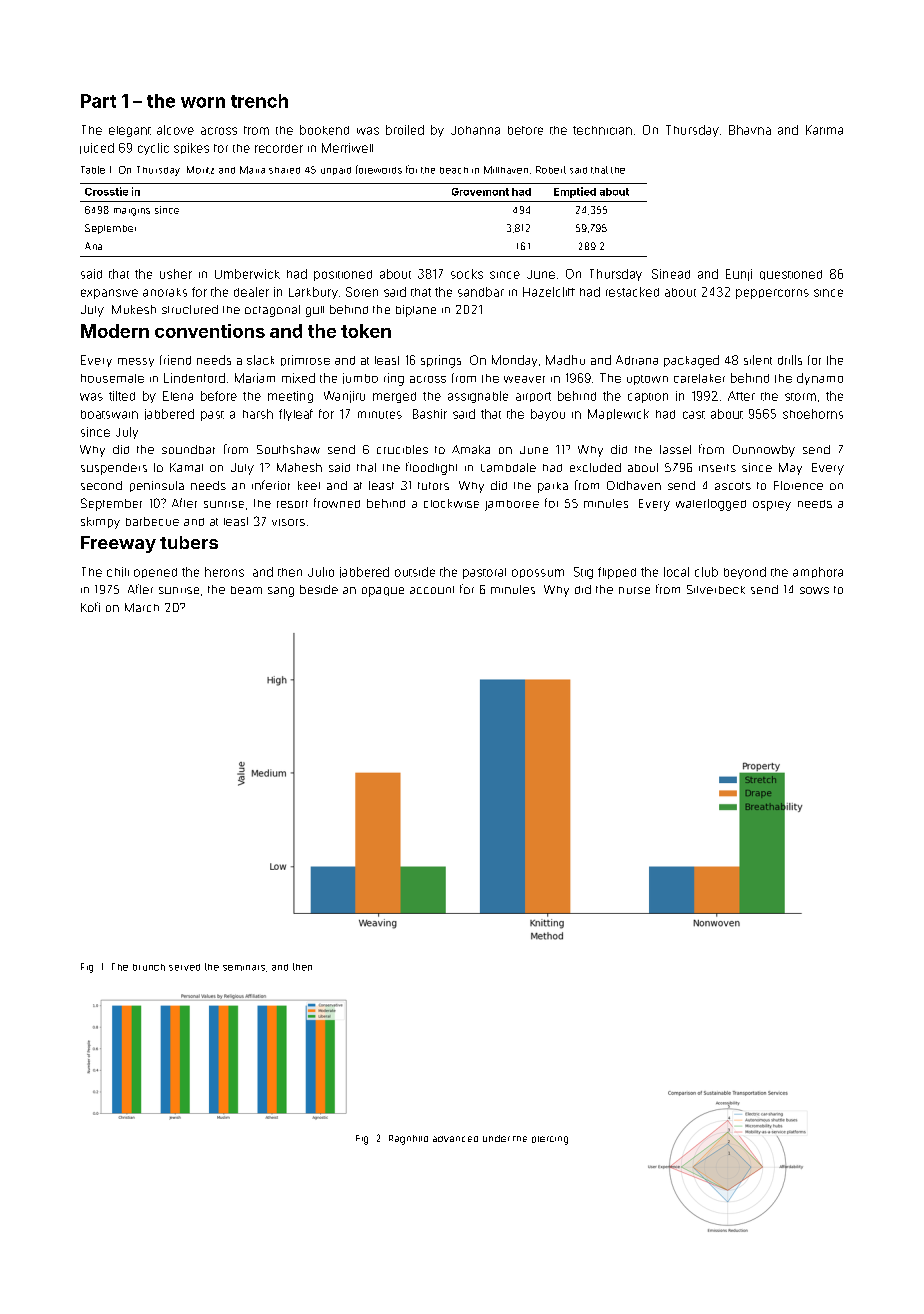 Image resolution: width=924 pixels, height=1314 pixels. Describe the element at coordinates (471, 449) in the page. I see `Amaka` at that location.
